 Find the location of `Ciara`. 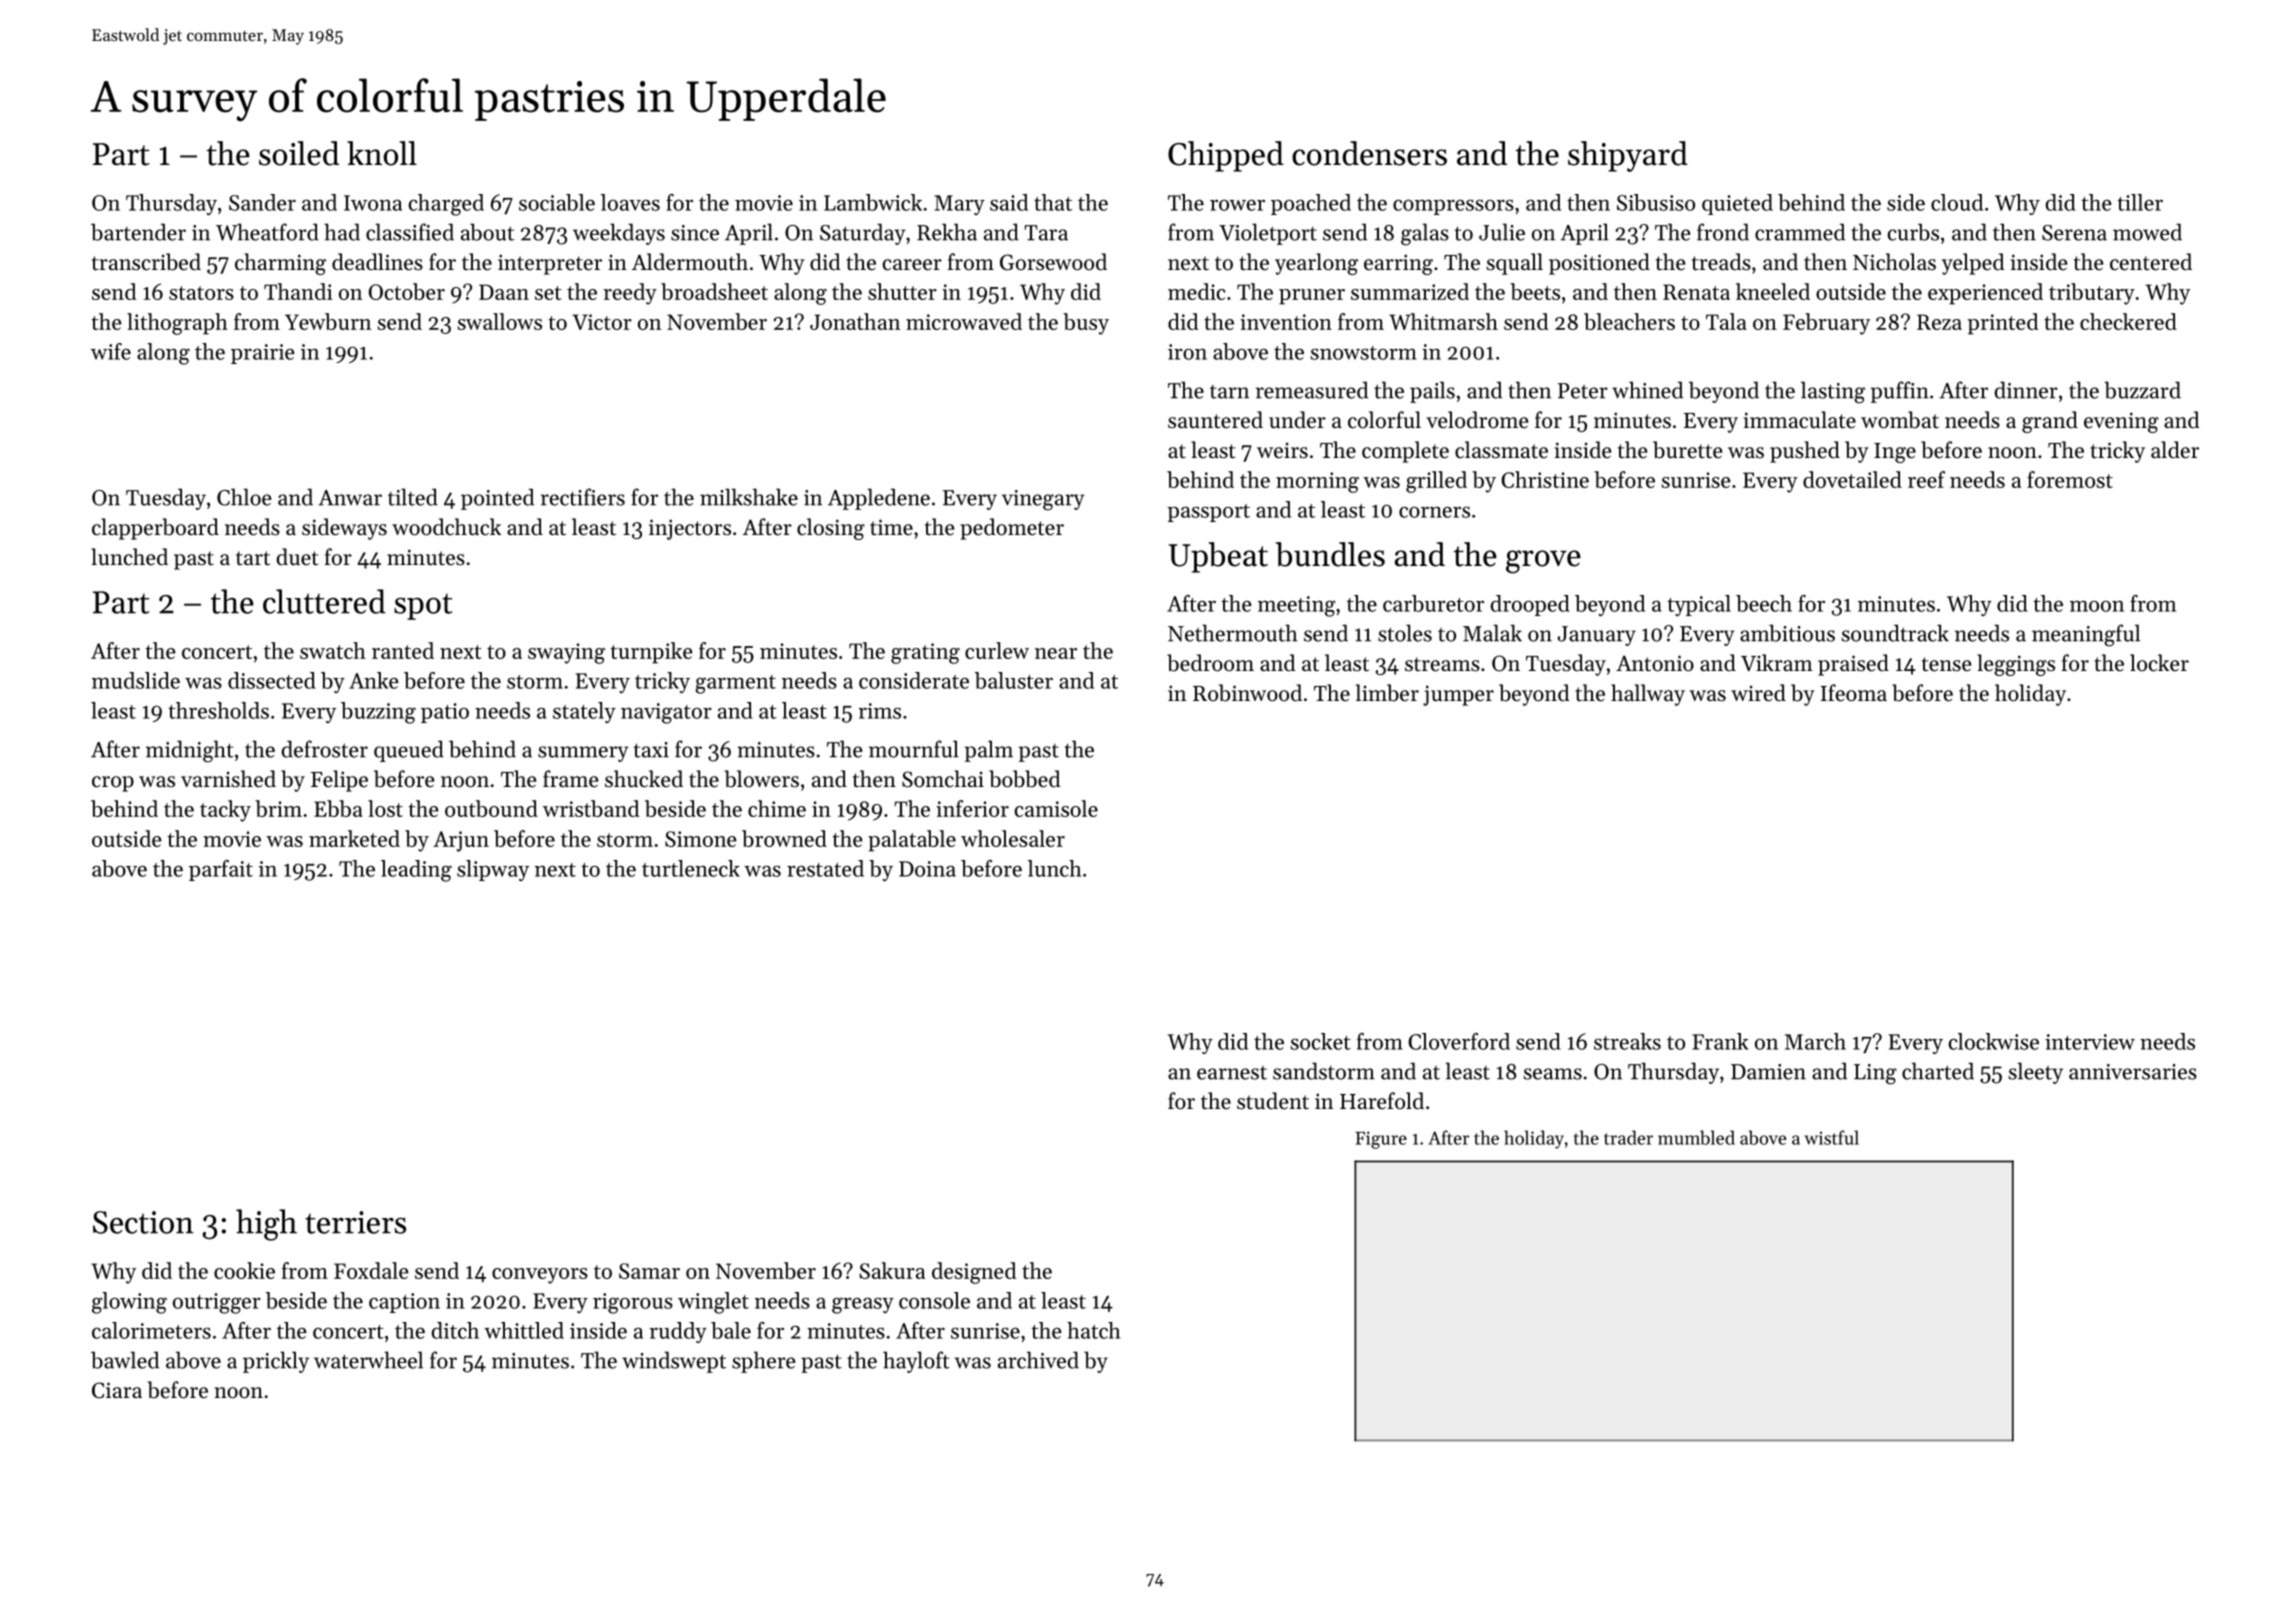

Ciara is located at coordinates (117, 1390).
